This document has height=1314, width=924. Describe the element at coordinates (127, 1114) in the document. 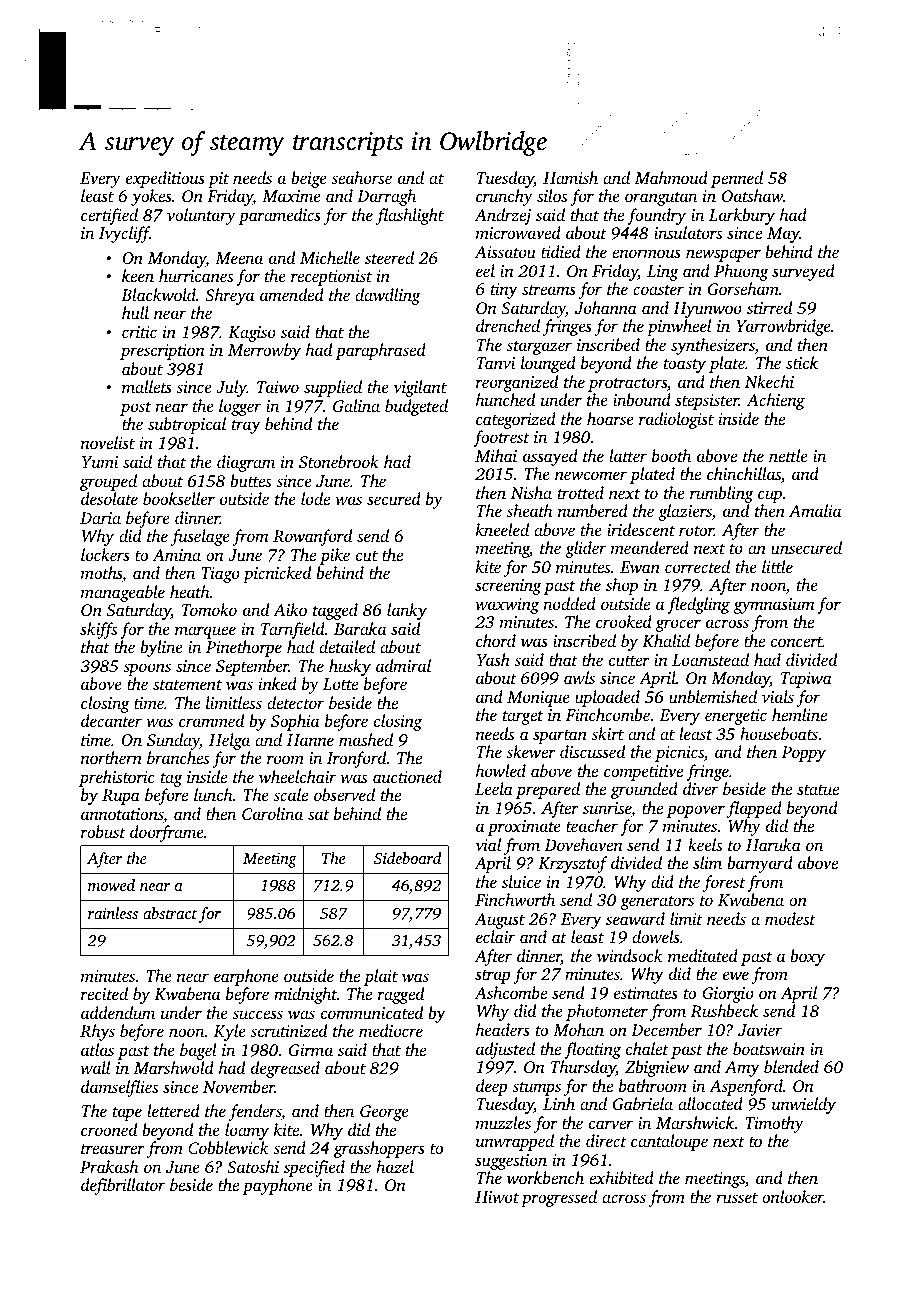

I see `tape` at that location.
